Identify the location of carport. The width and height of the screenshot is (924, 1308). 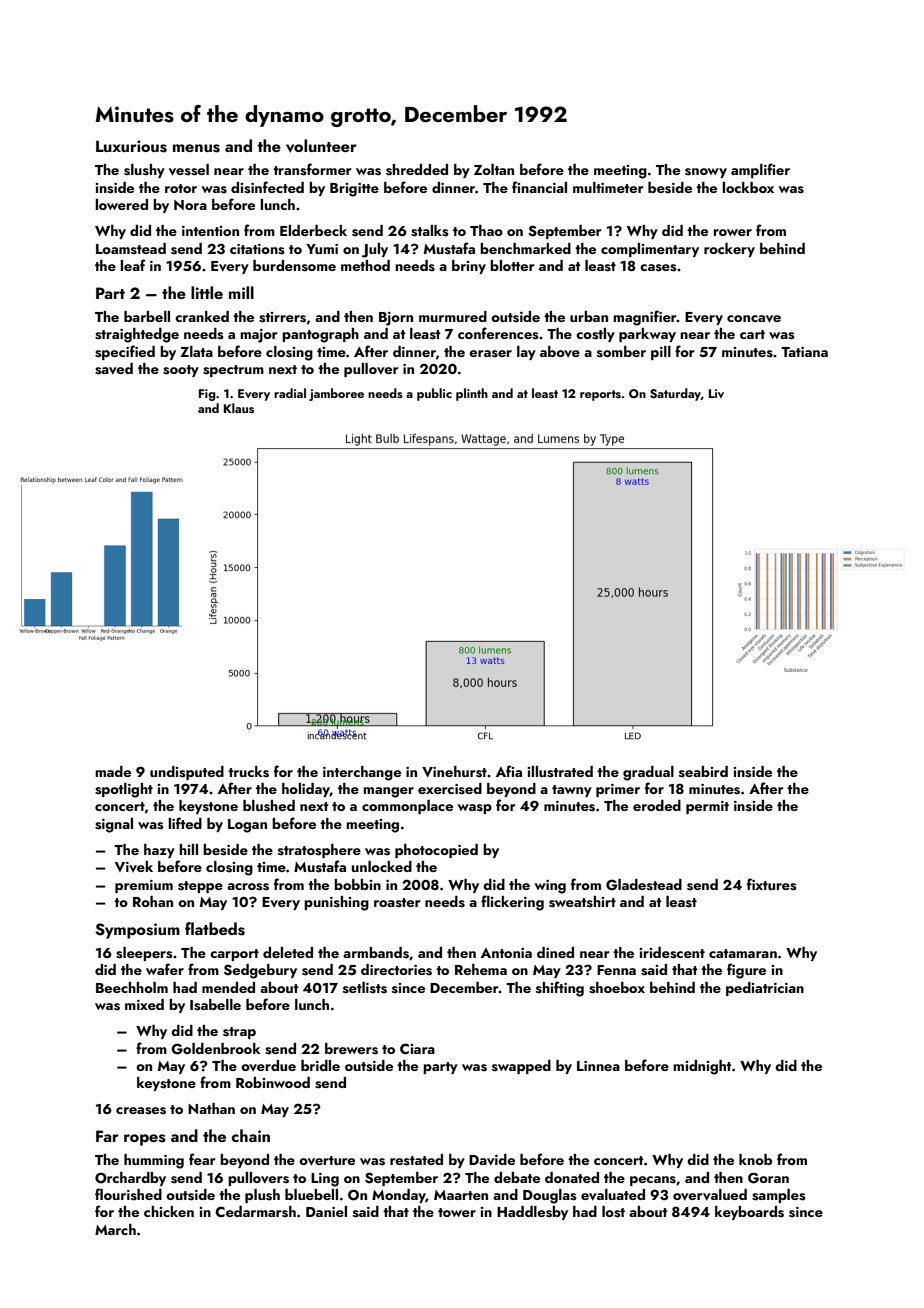
(234, 955).
